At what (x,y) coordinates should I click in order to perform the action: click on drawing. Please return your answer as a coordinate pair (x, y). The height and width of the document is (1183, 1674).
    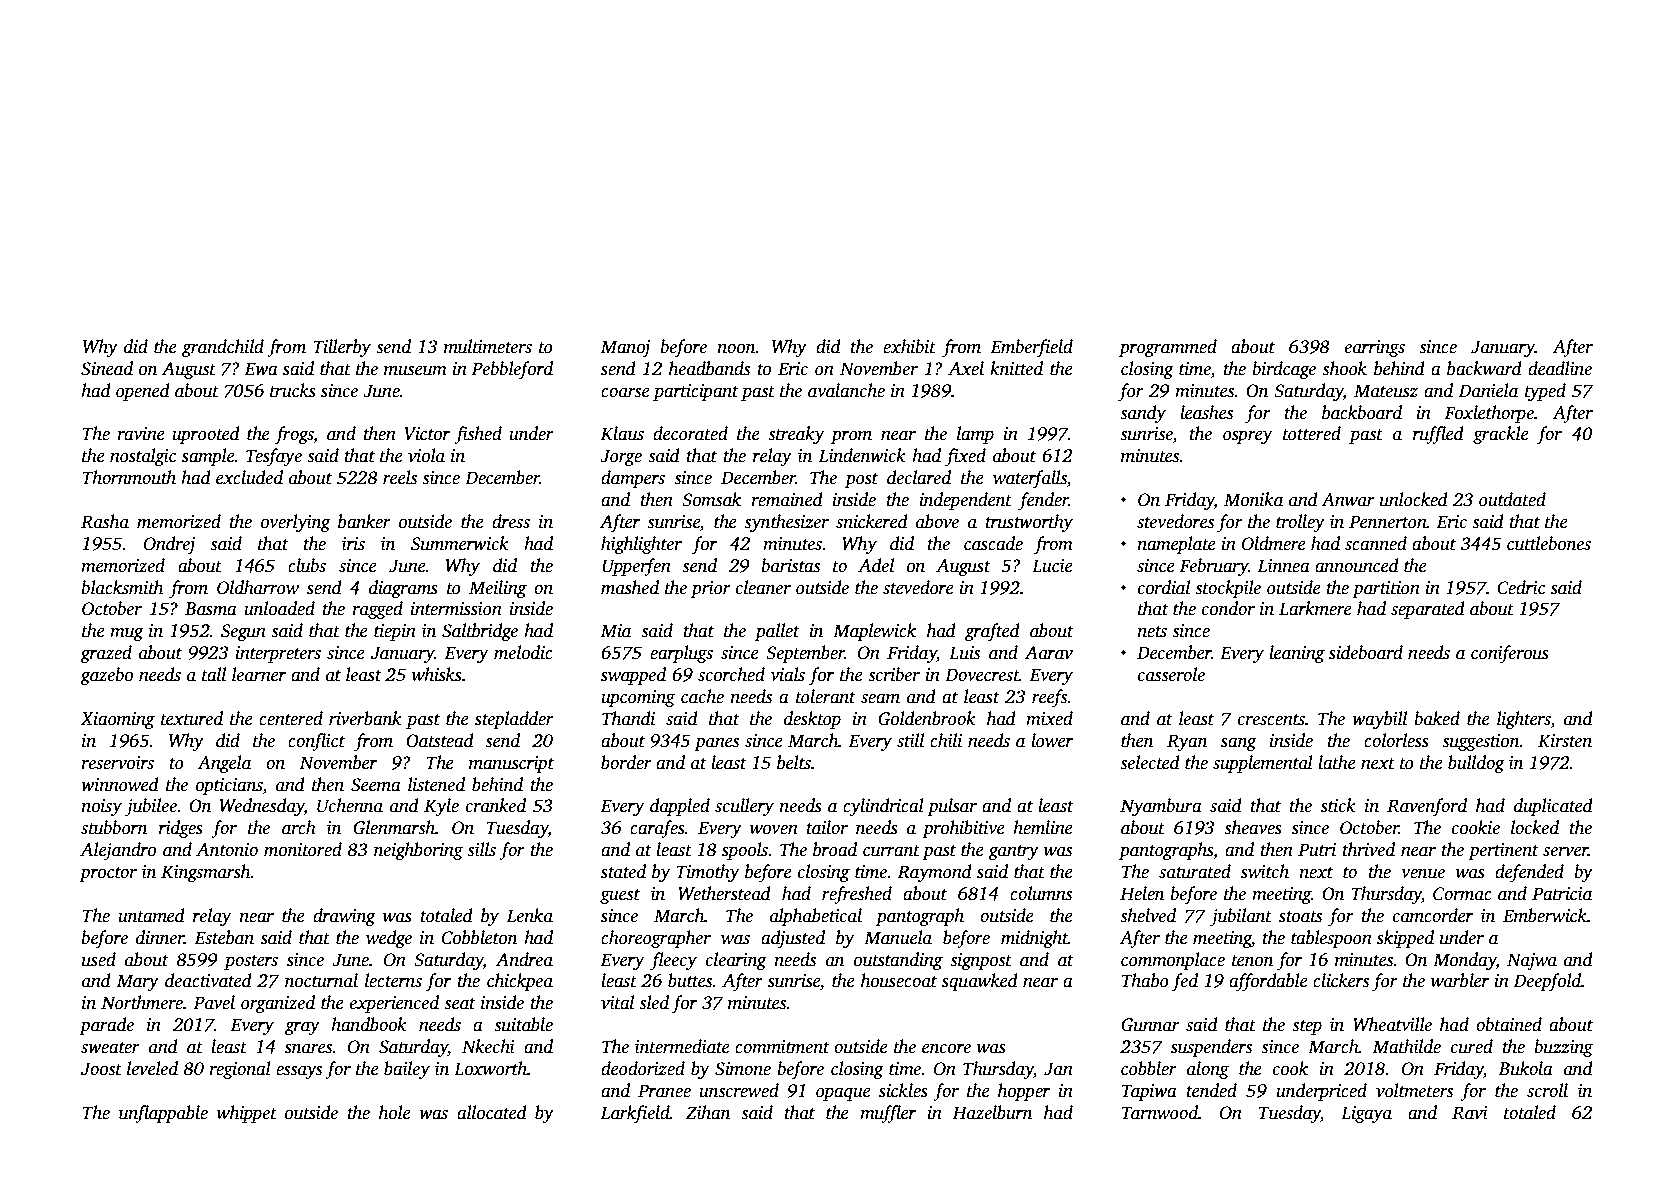
    Looking at the image, I should click on (344, 917).
